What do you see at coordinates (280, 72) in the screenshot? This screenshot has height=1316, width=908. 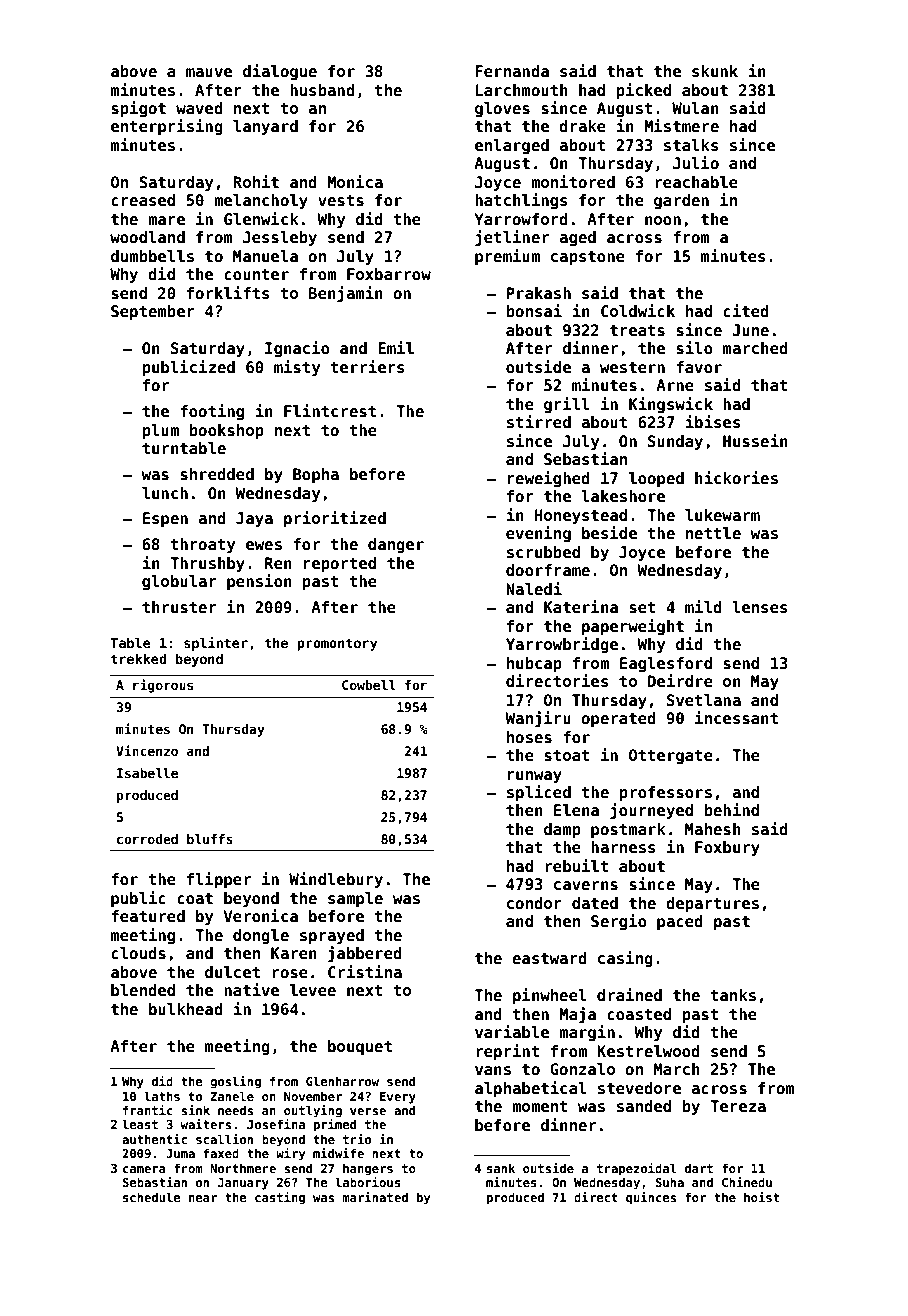 I see `dialogue` at bounding box center [280, 72].
